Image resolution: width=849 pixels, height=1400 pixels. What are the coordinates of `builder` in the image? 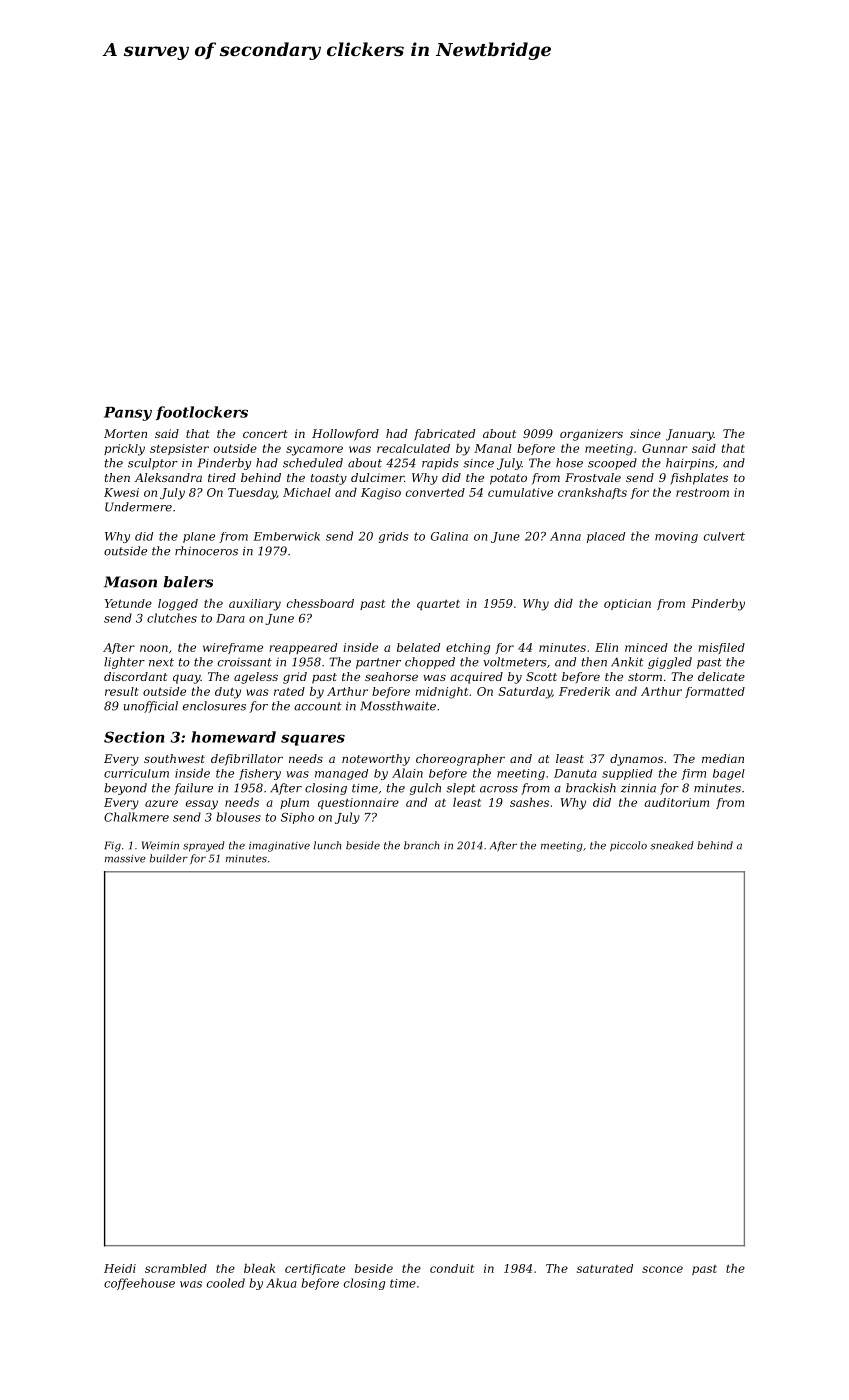 It's located at (169, 858).
